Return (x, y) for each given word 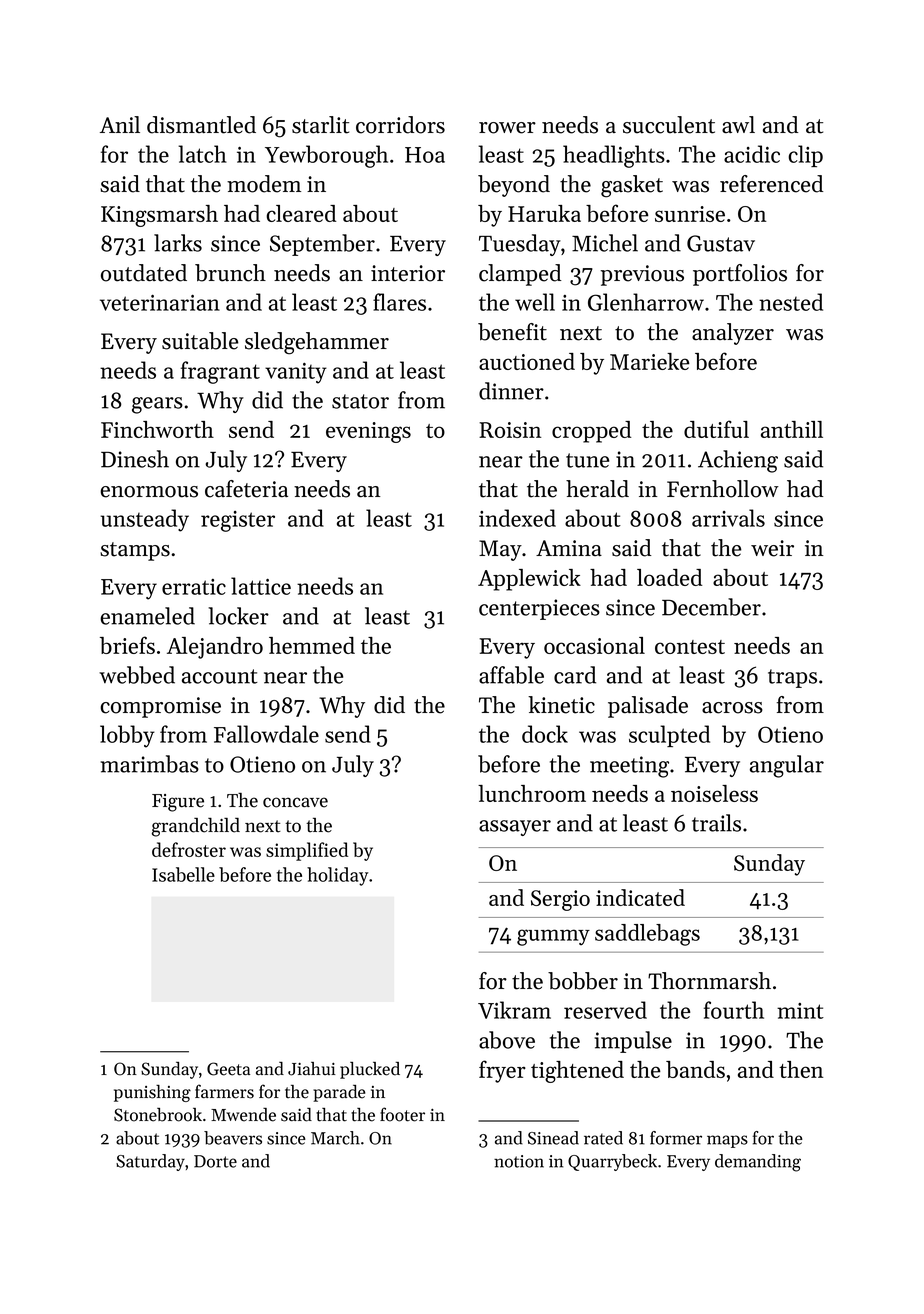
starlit (320, 125)
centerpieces (539, 609)
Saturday (150, 1162)
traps (792, 678)
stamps (135, 551)
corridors (400, 125)
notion (519, 1161)
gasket (632, 186)
